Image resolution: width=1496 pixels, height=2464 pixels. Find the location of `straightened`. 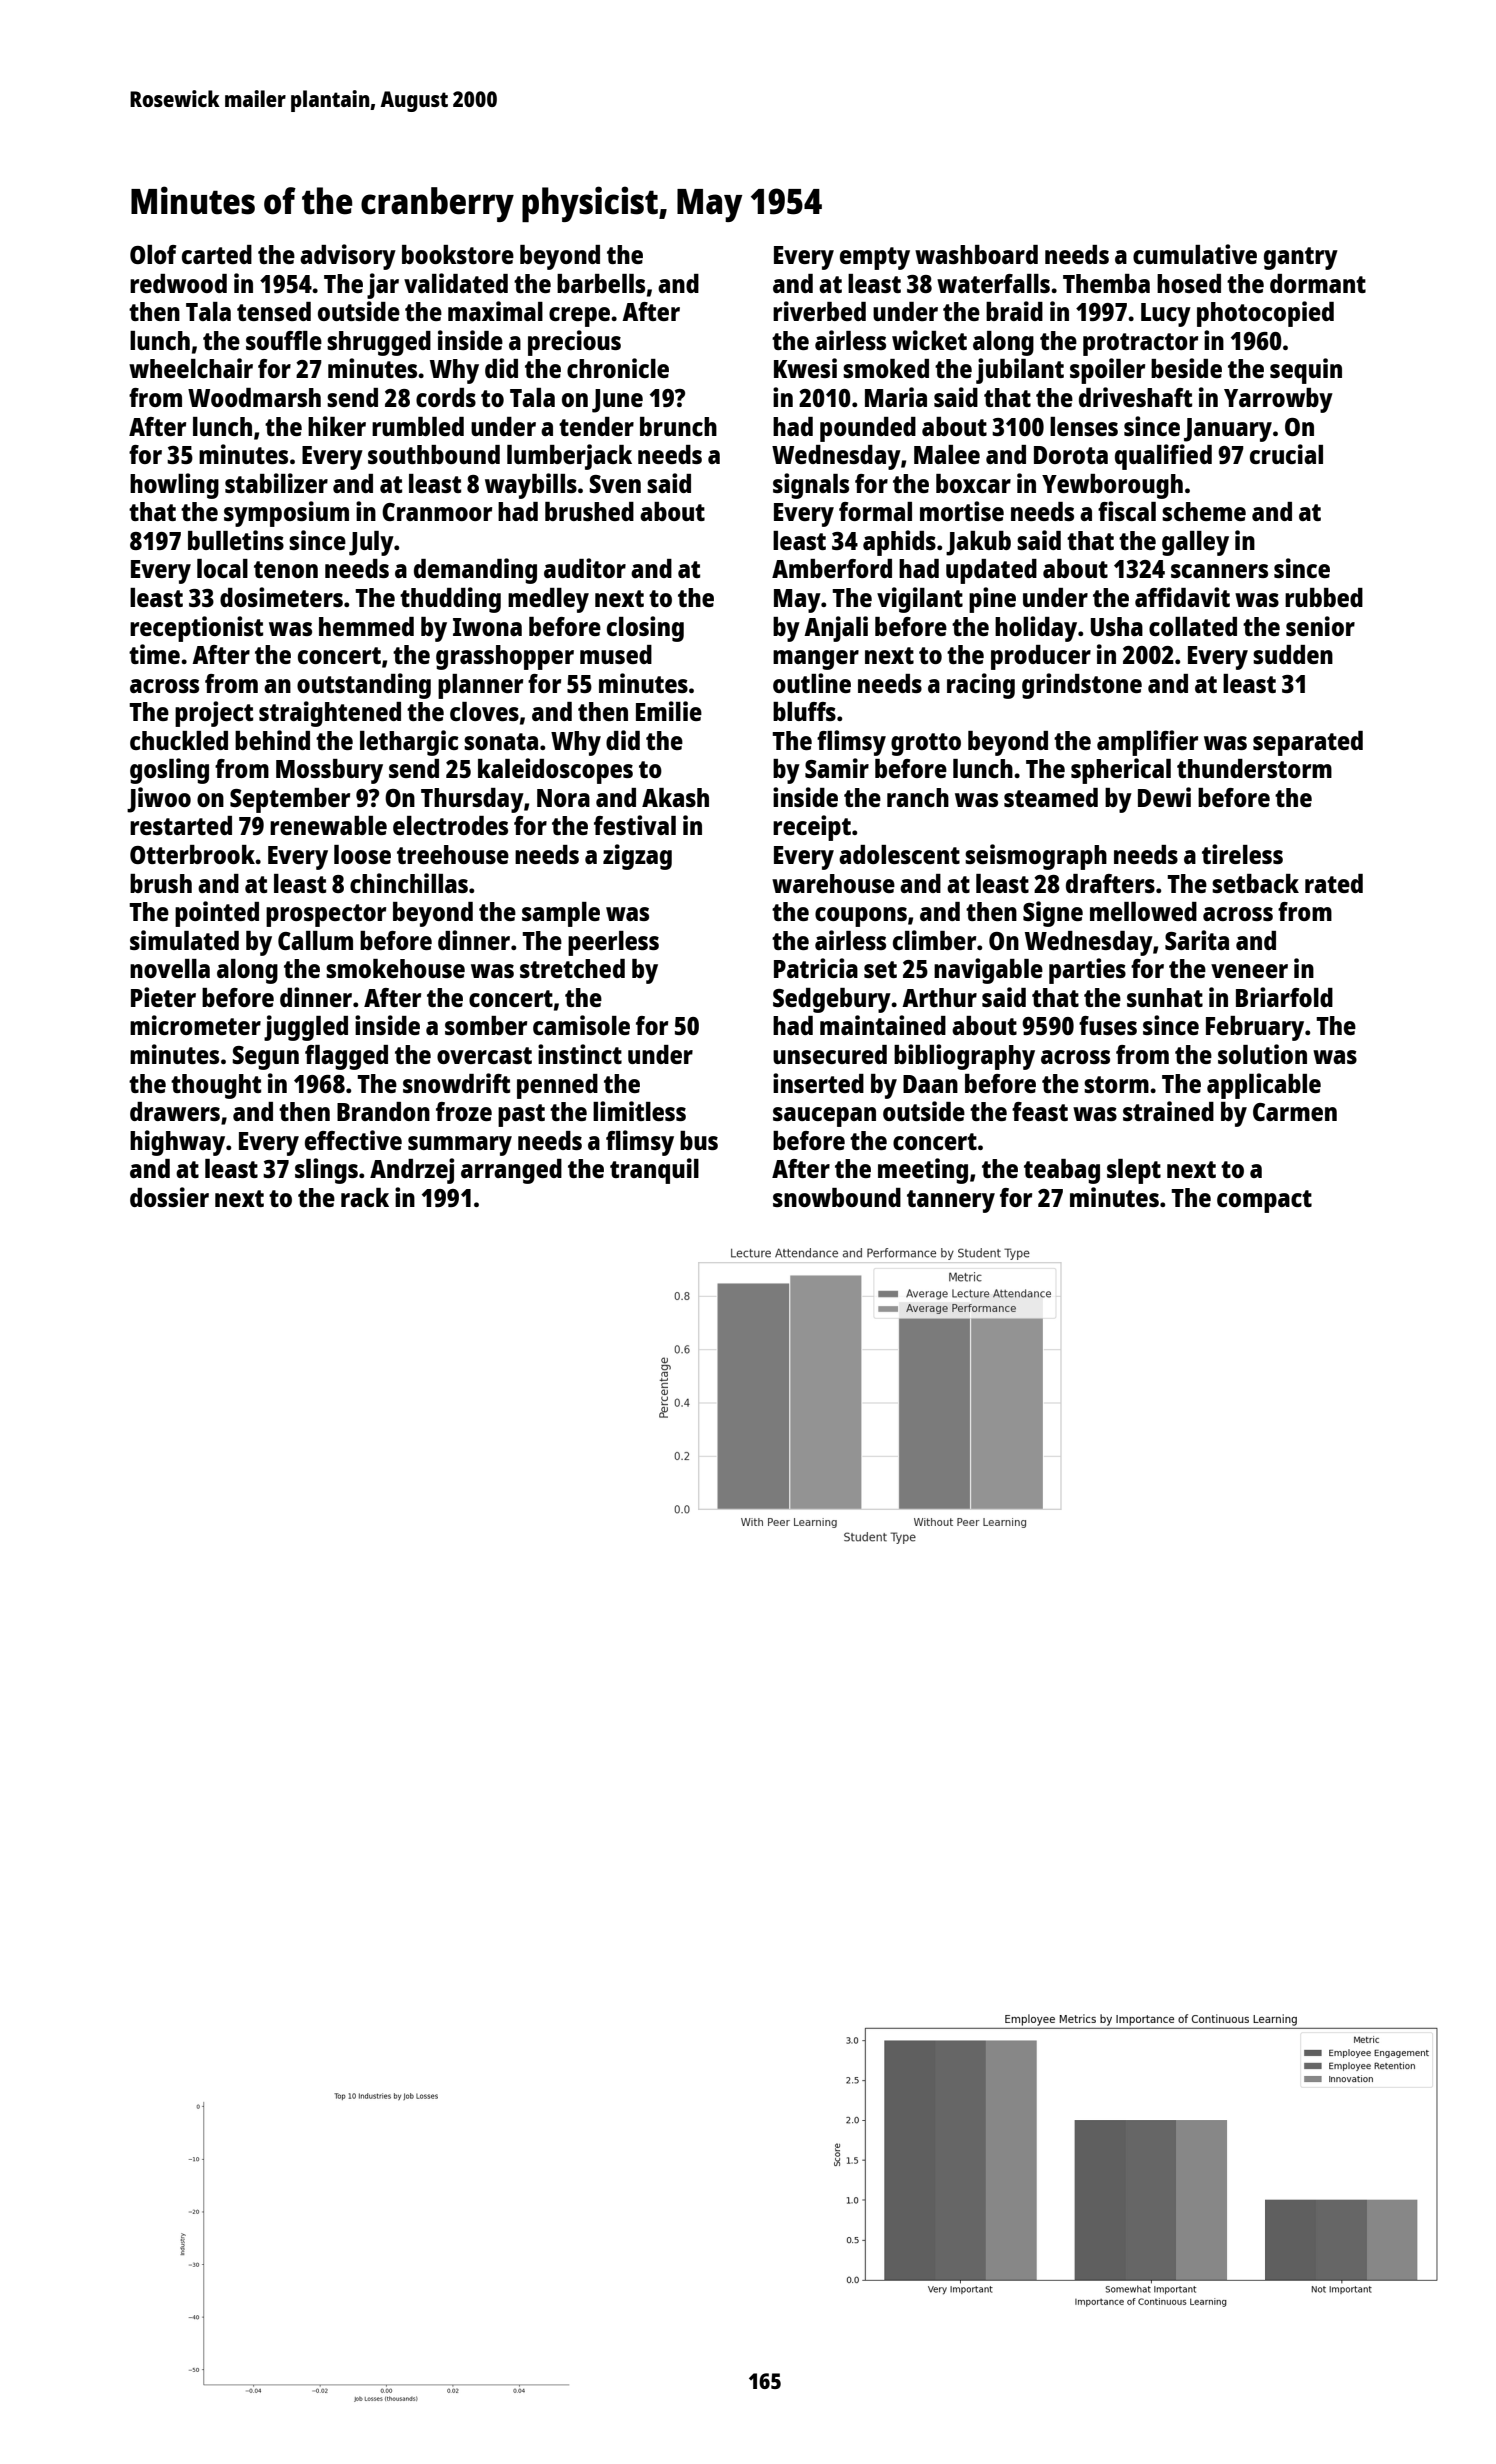

straightened is located at coordinates (330, 714).
